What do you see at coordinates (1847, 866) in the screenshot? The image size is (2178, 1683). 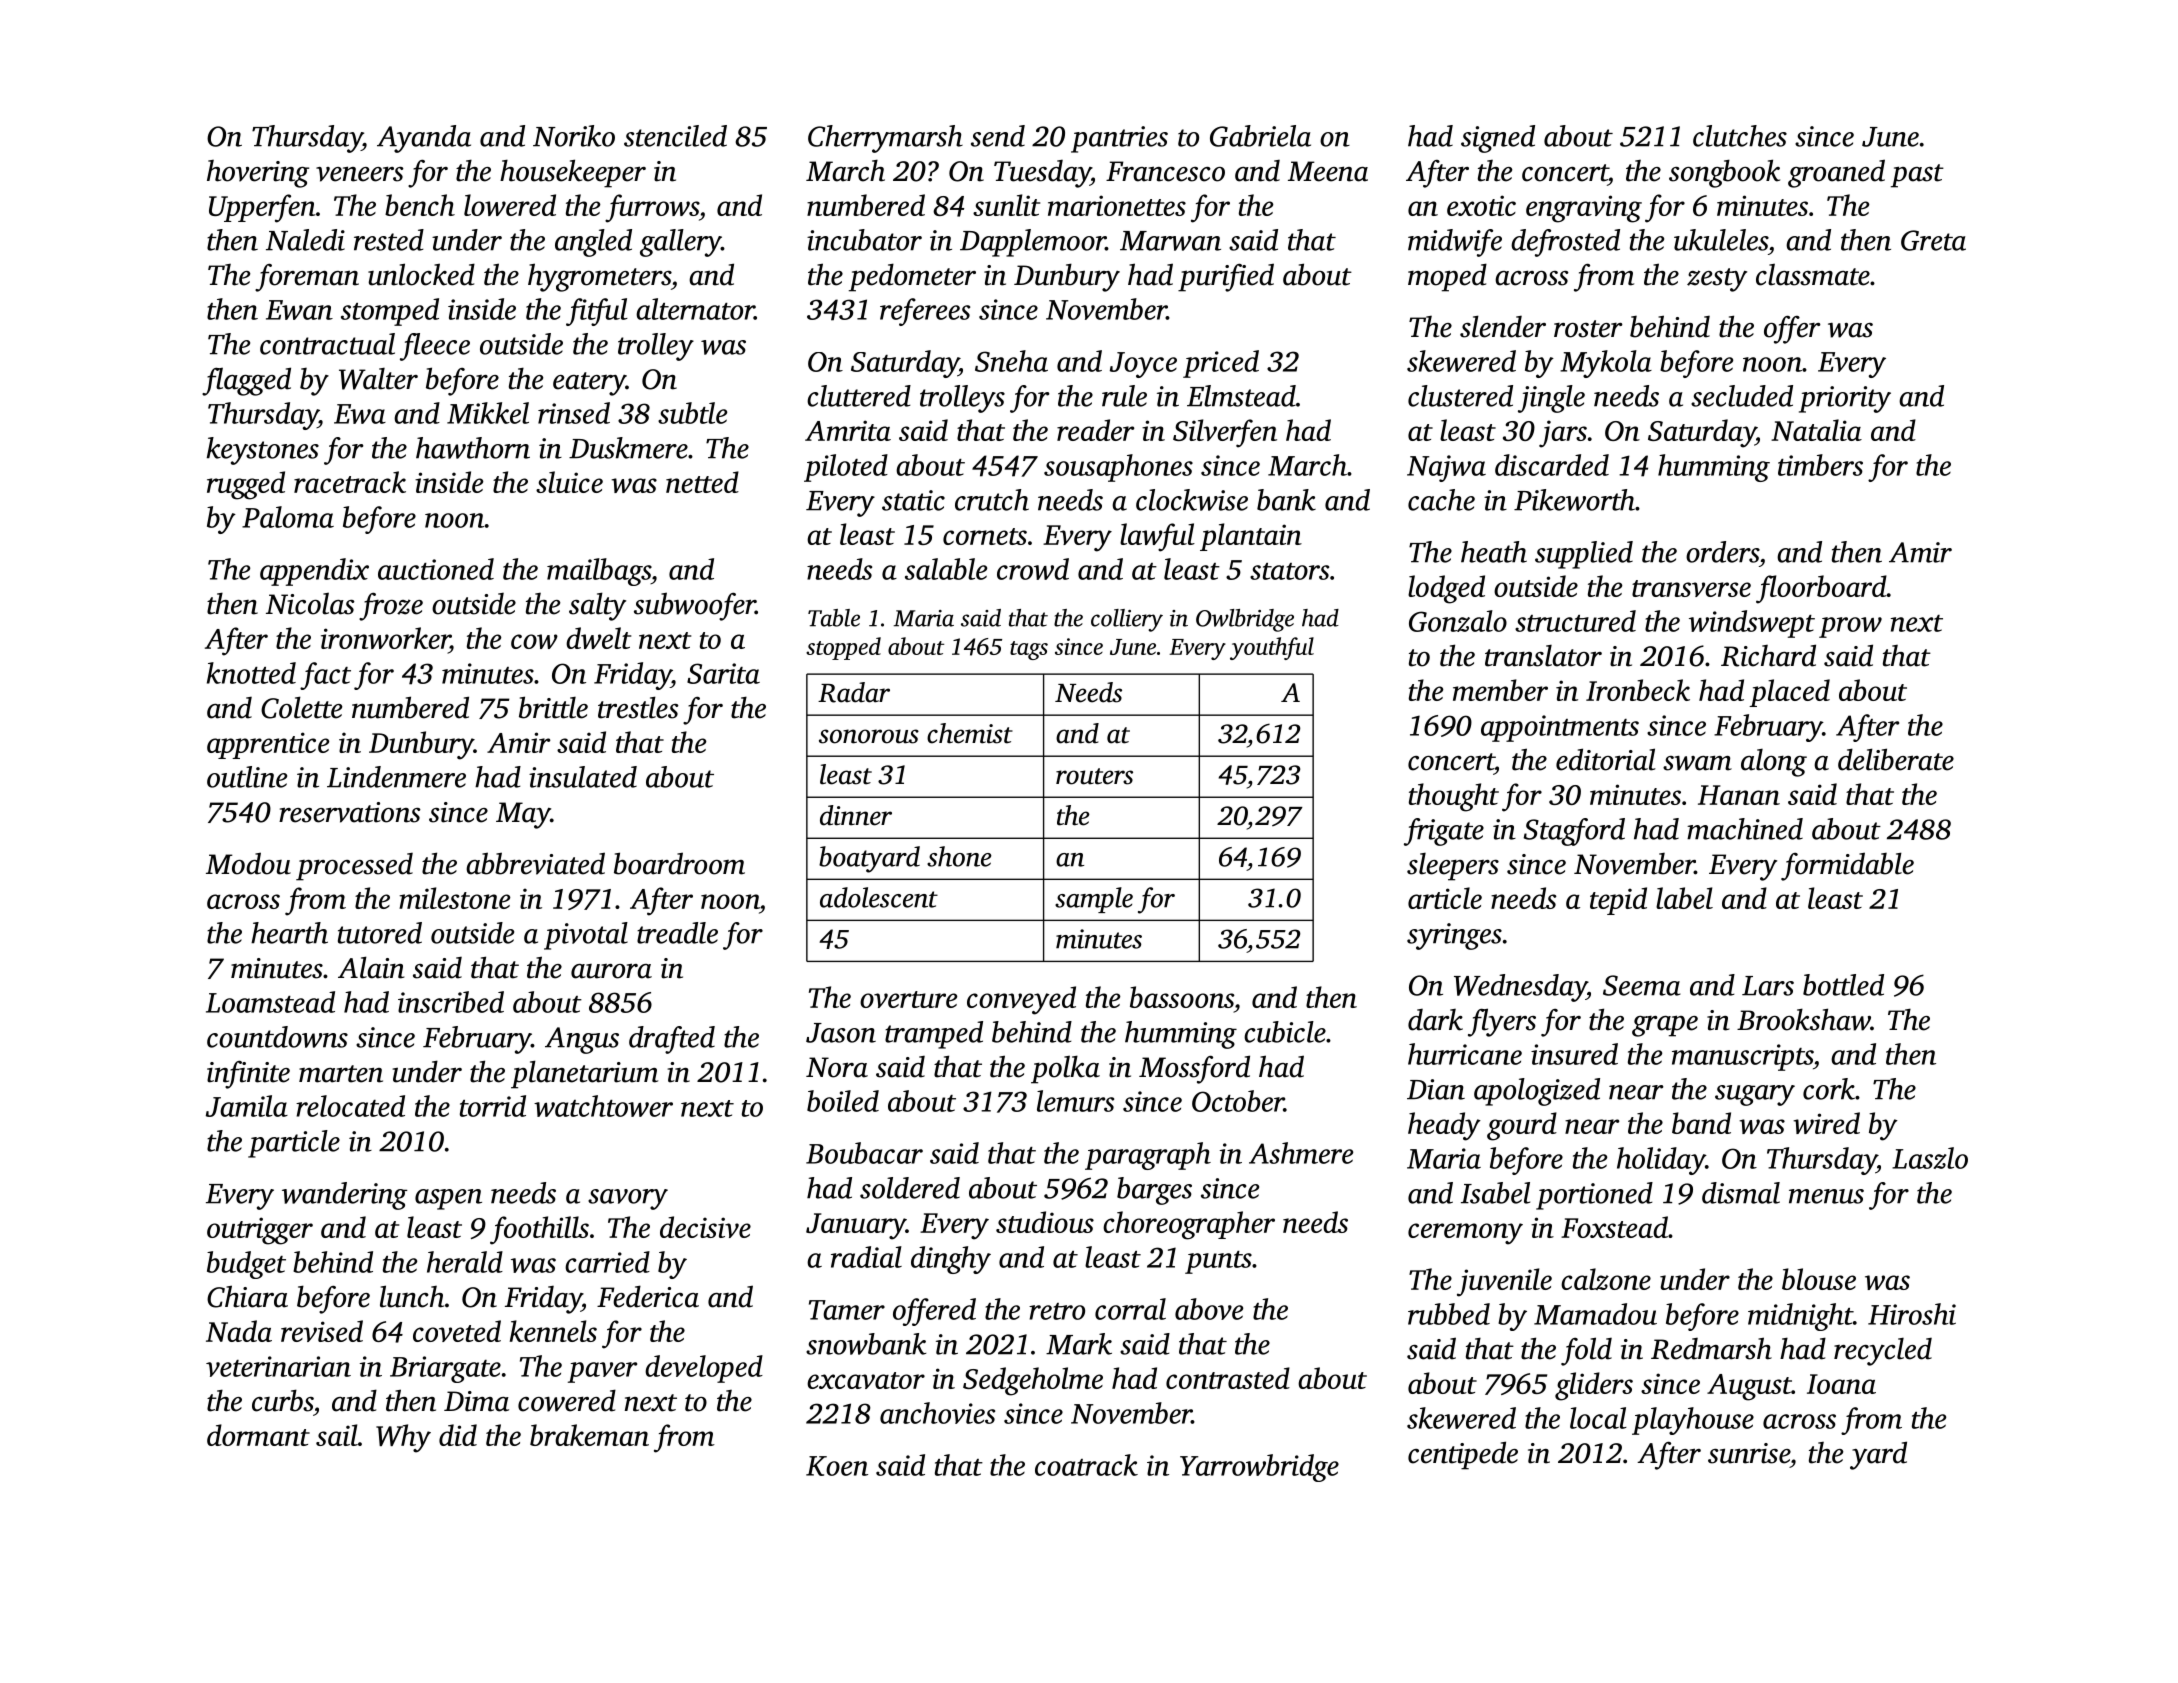 I see `formidable` at bounding box center [1847, 866].
